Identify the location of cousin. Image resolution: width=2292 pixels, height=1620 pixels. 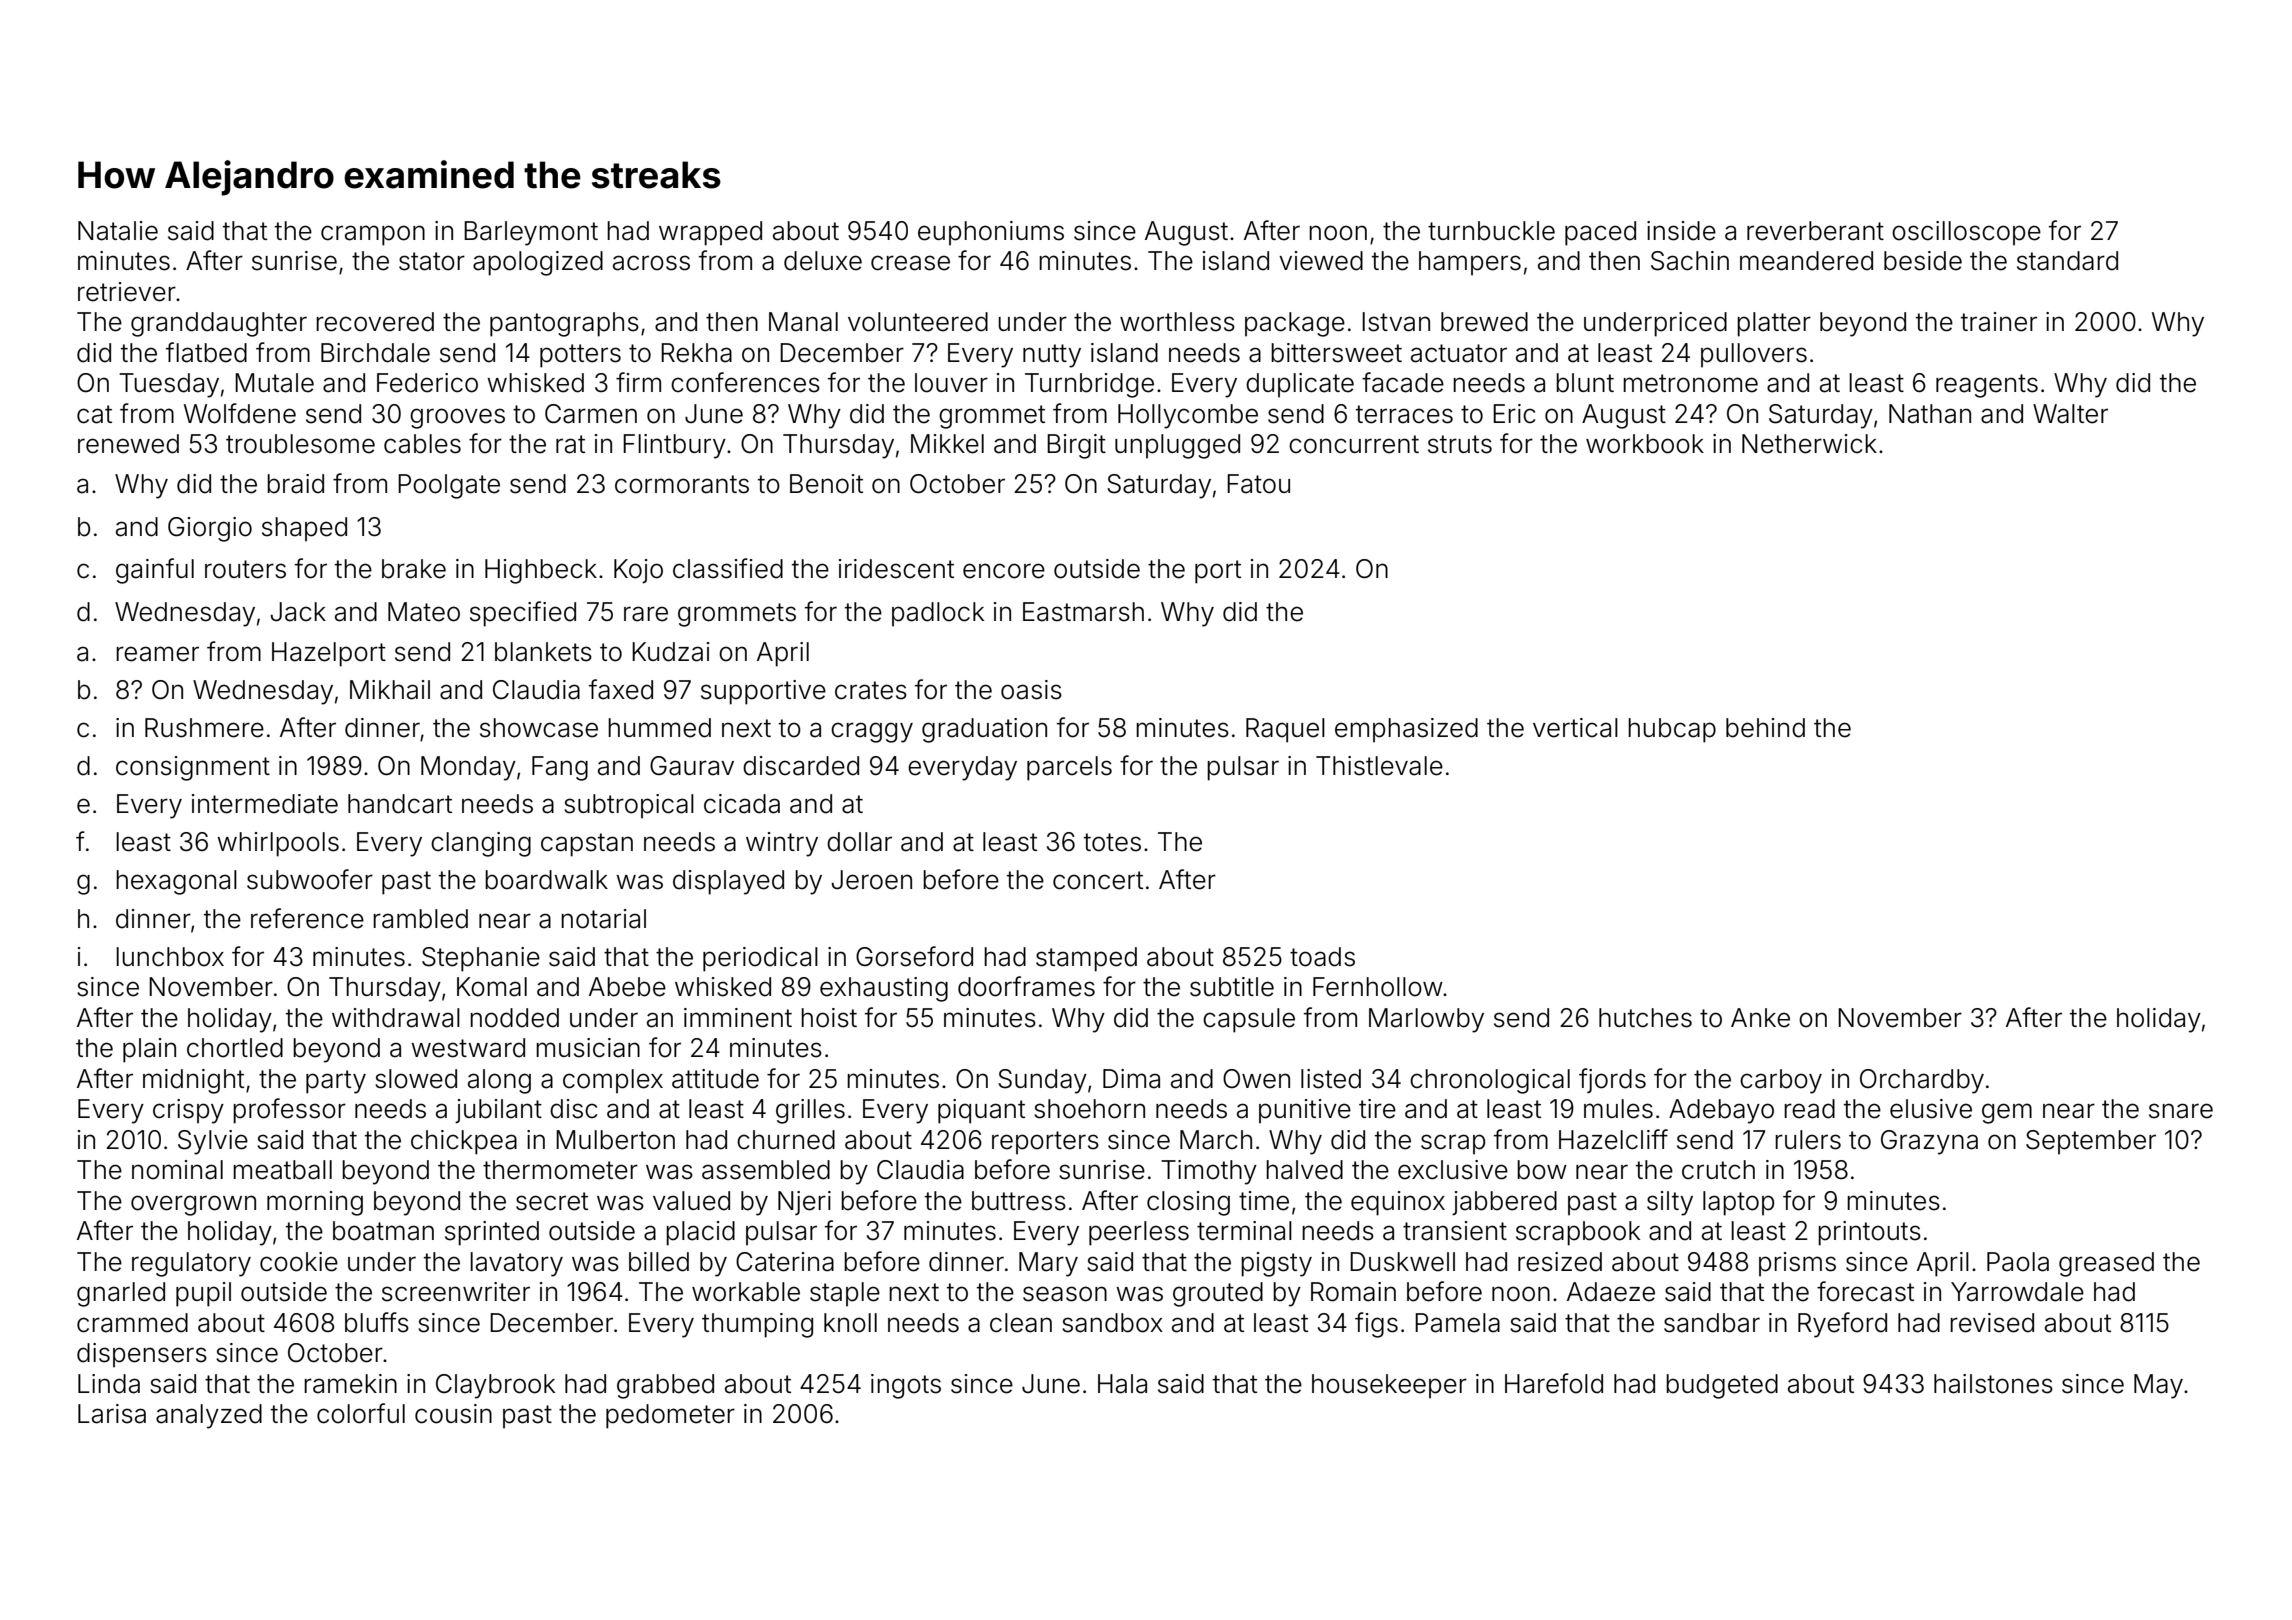
(453, 1414).
